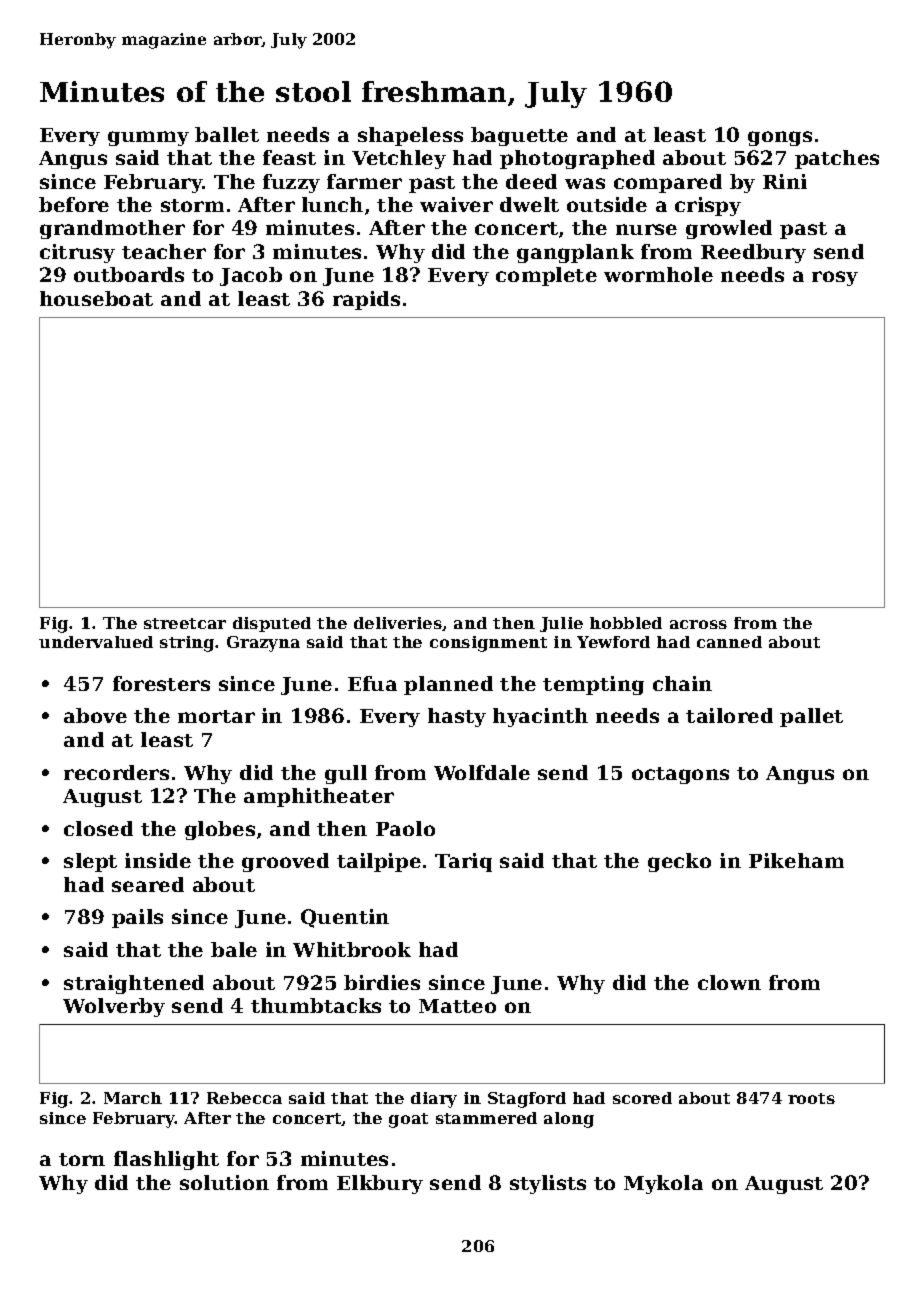  Describe the element at coordinates (835, 278) in the screenshot. I see `rosy` at that location.
